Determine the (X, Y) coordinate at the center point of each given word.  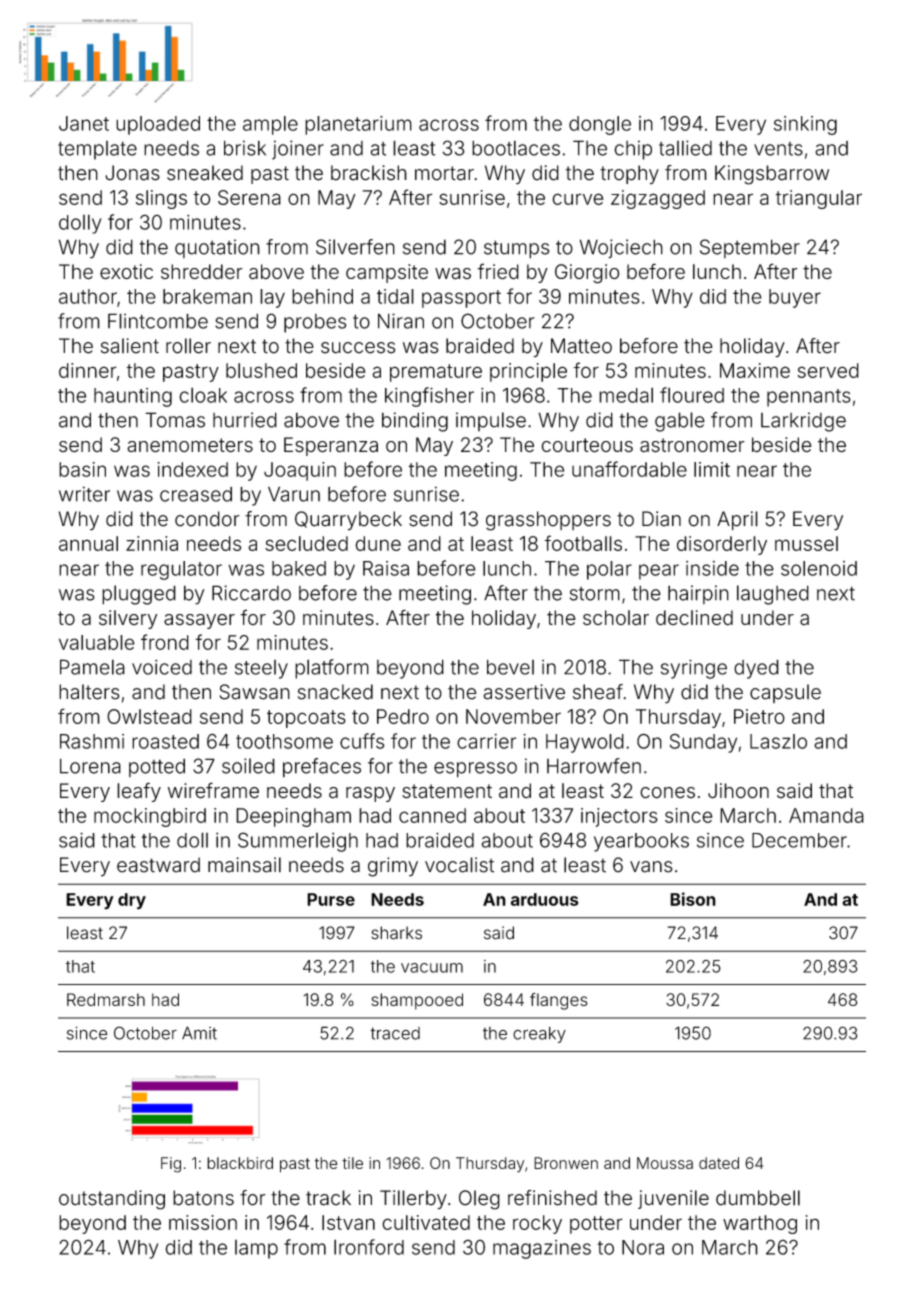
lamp (256, 1249)
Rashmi (92, 741)
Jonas (132, 173)
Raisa (386, 568)
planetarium (358, 125)
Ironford (369, 1247)
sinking (805, 125)
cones (667, 793)
